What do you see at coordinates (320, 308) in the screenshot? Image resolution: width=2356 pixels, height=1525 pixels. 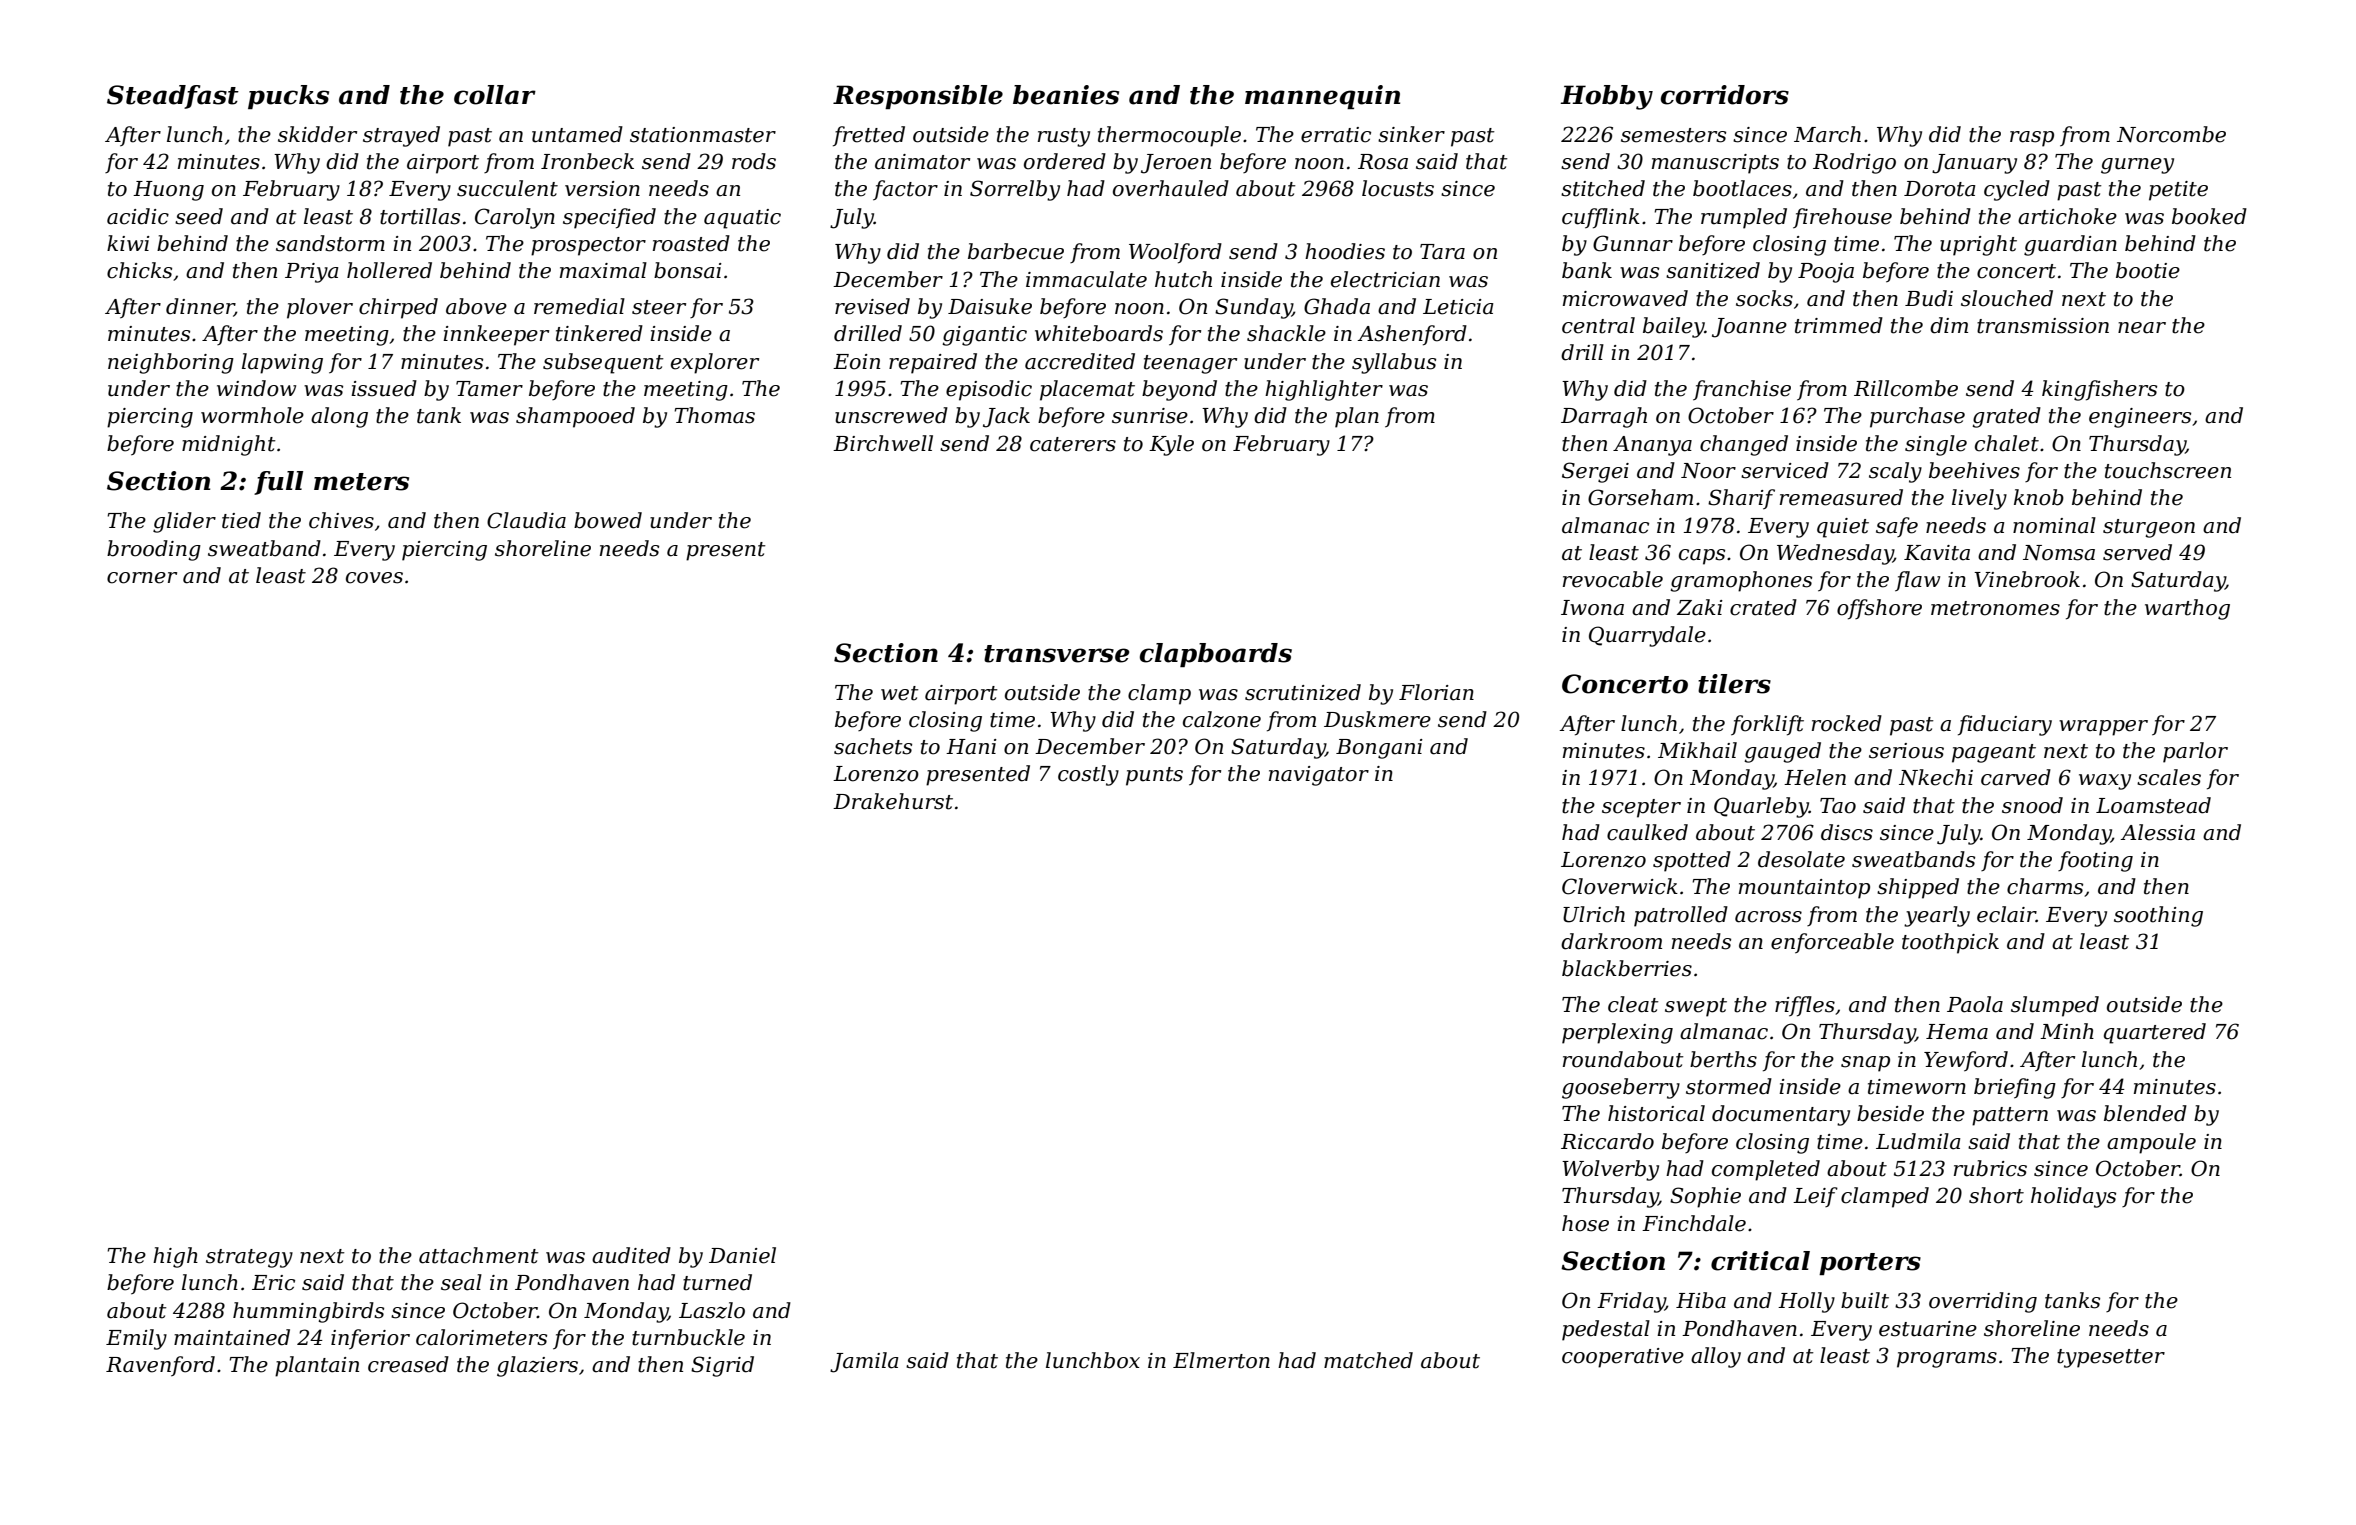 I see `plover` at bounding box center [320, 308].
